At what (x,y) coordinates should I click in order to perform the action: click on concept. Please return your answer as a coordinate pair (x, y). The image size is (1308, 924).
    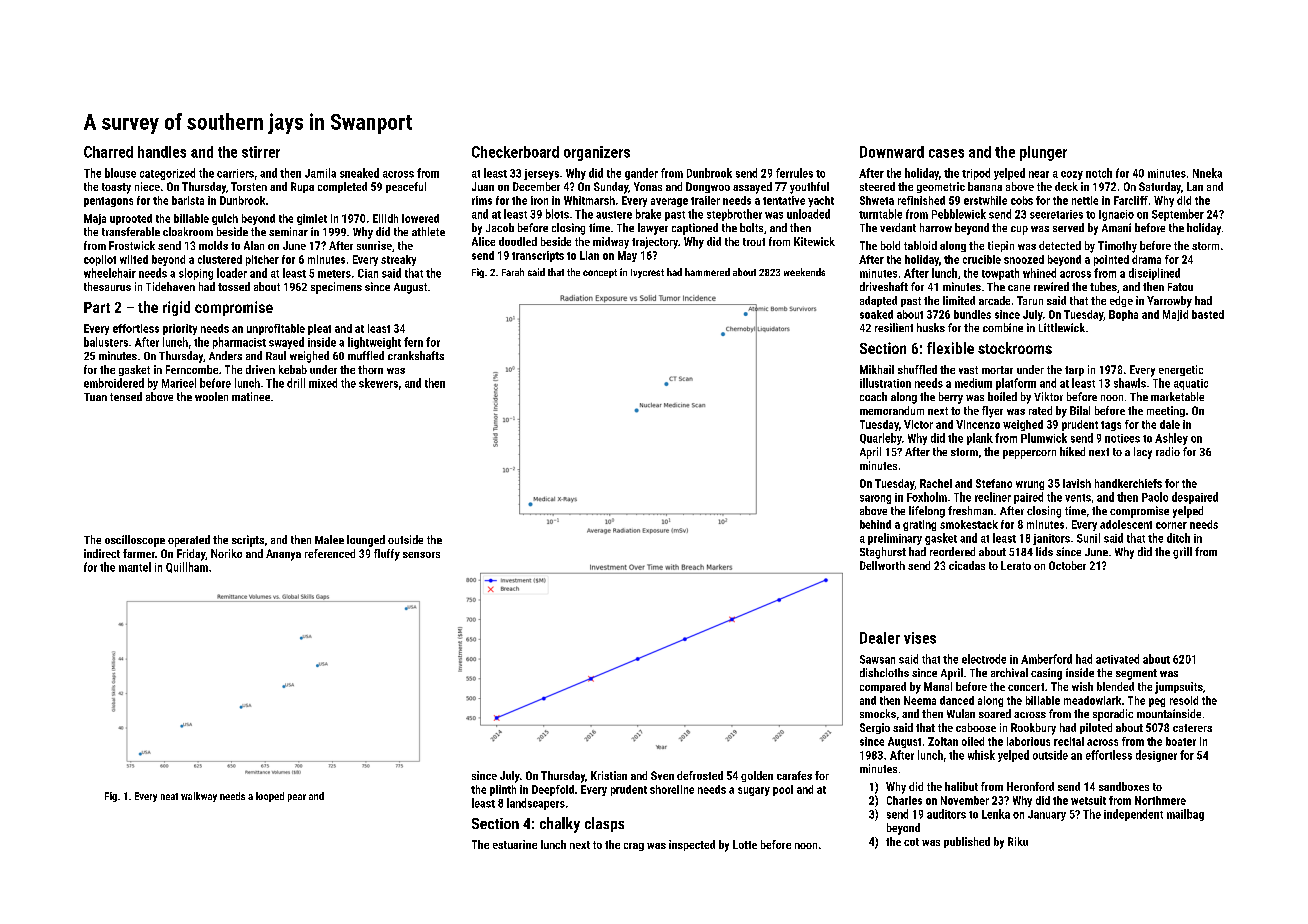
    Looking at the image, I should click on (600, 273).
